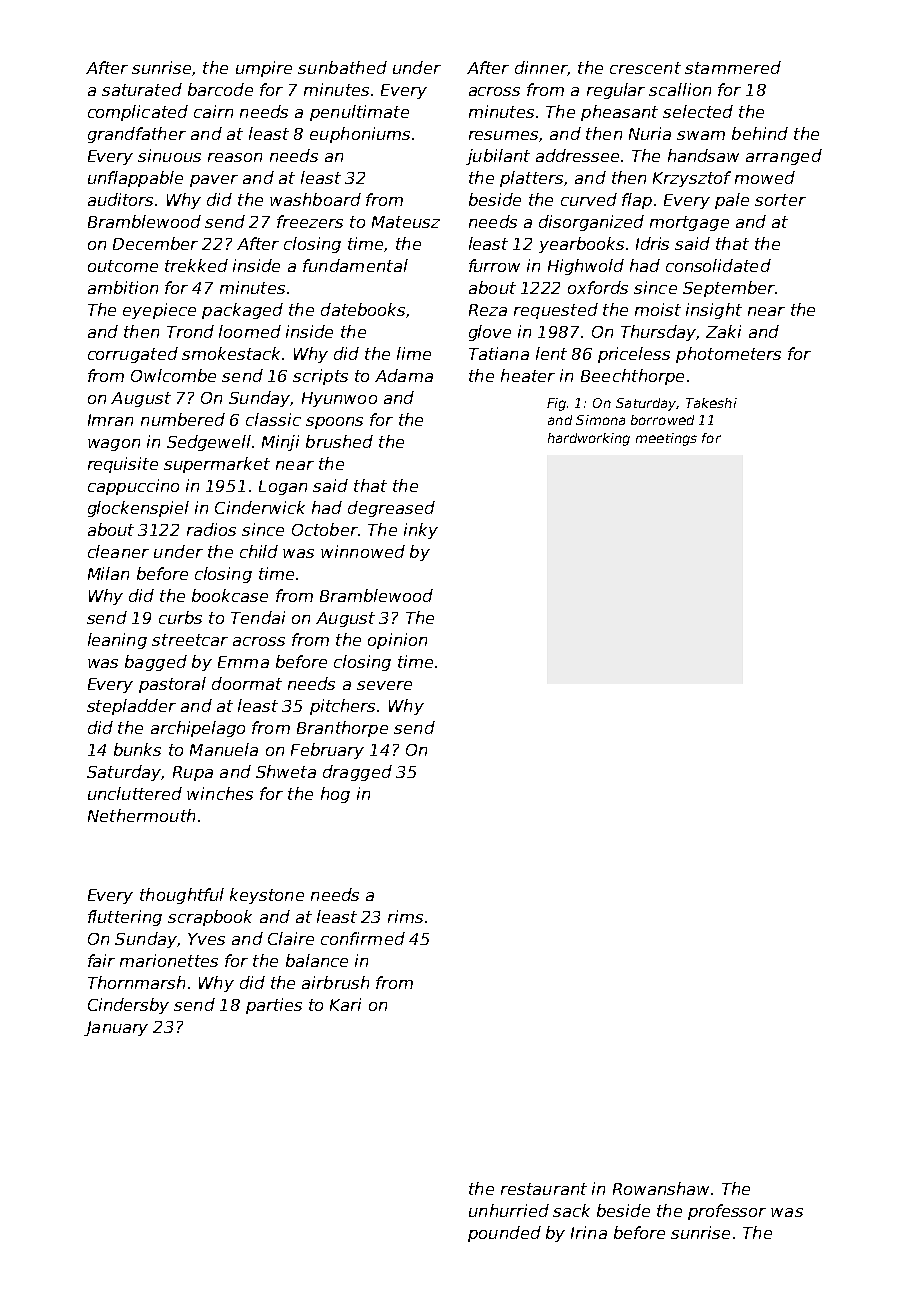 This document has height=1316, width=908. Describe the element at coordinates (116, 1028) in the document. I see `January` at that location.
